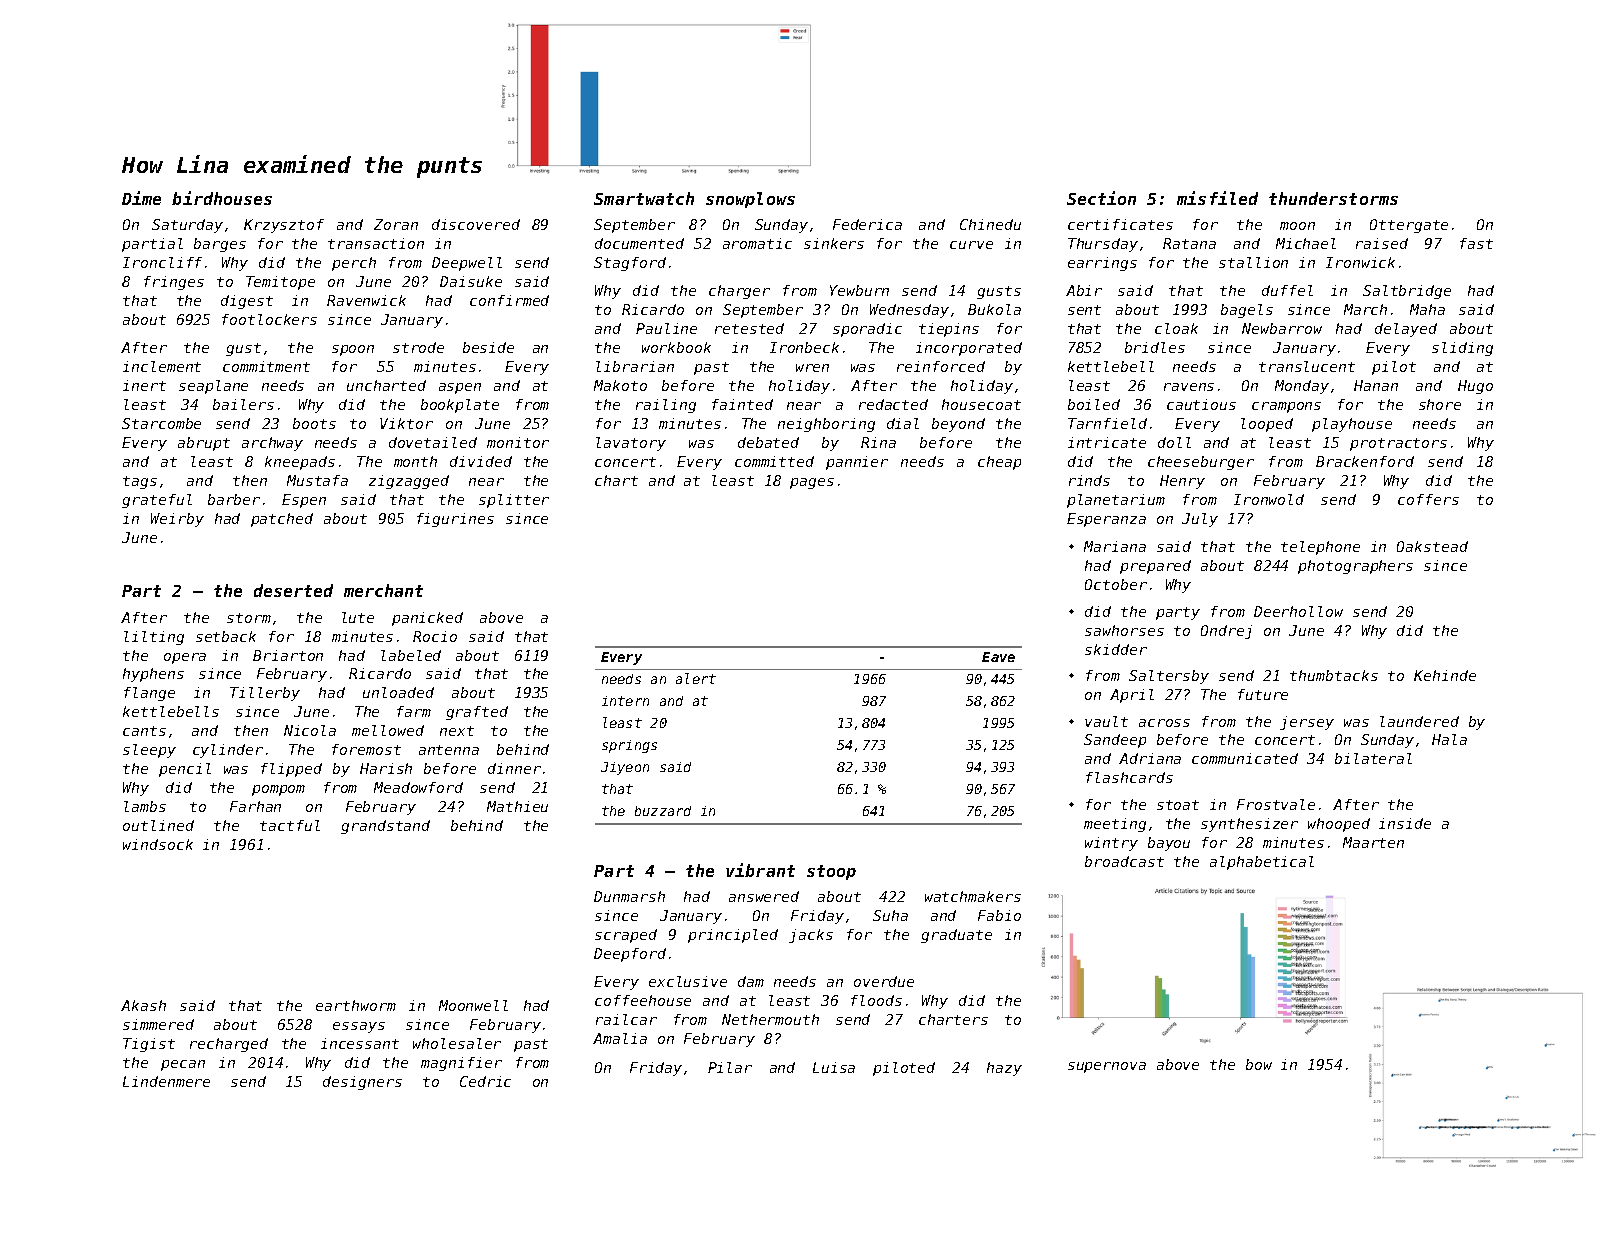 The width and height of the page is (1617, 1250). What do you see at coordinates (1245, 758) in the page?
I see `communicated` at bounding box center [1245, 758].
